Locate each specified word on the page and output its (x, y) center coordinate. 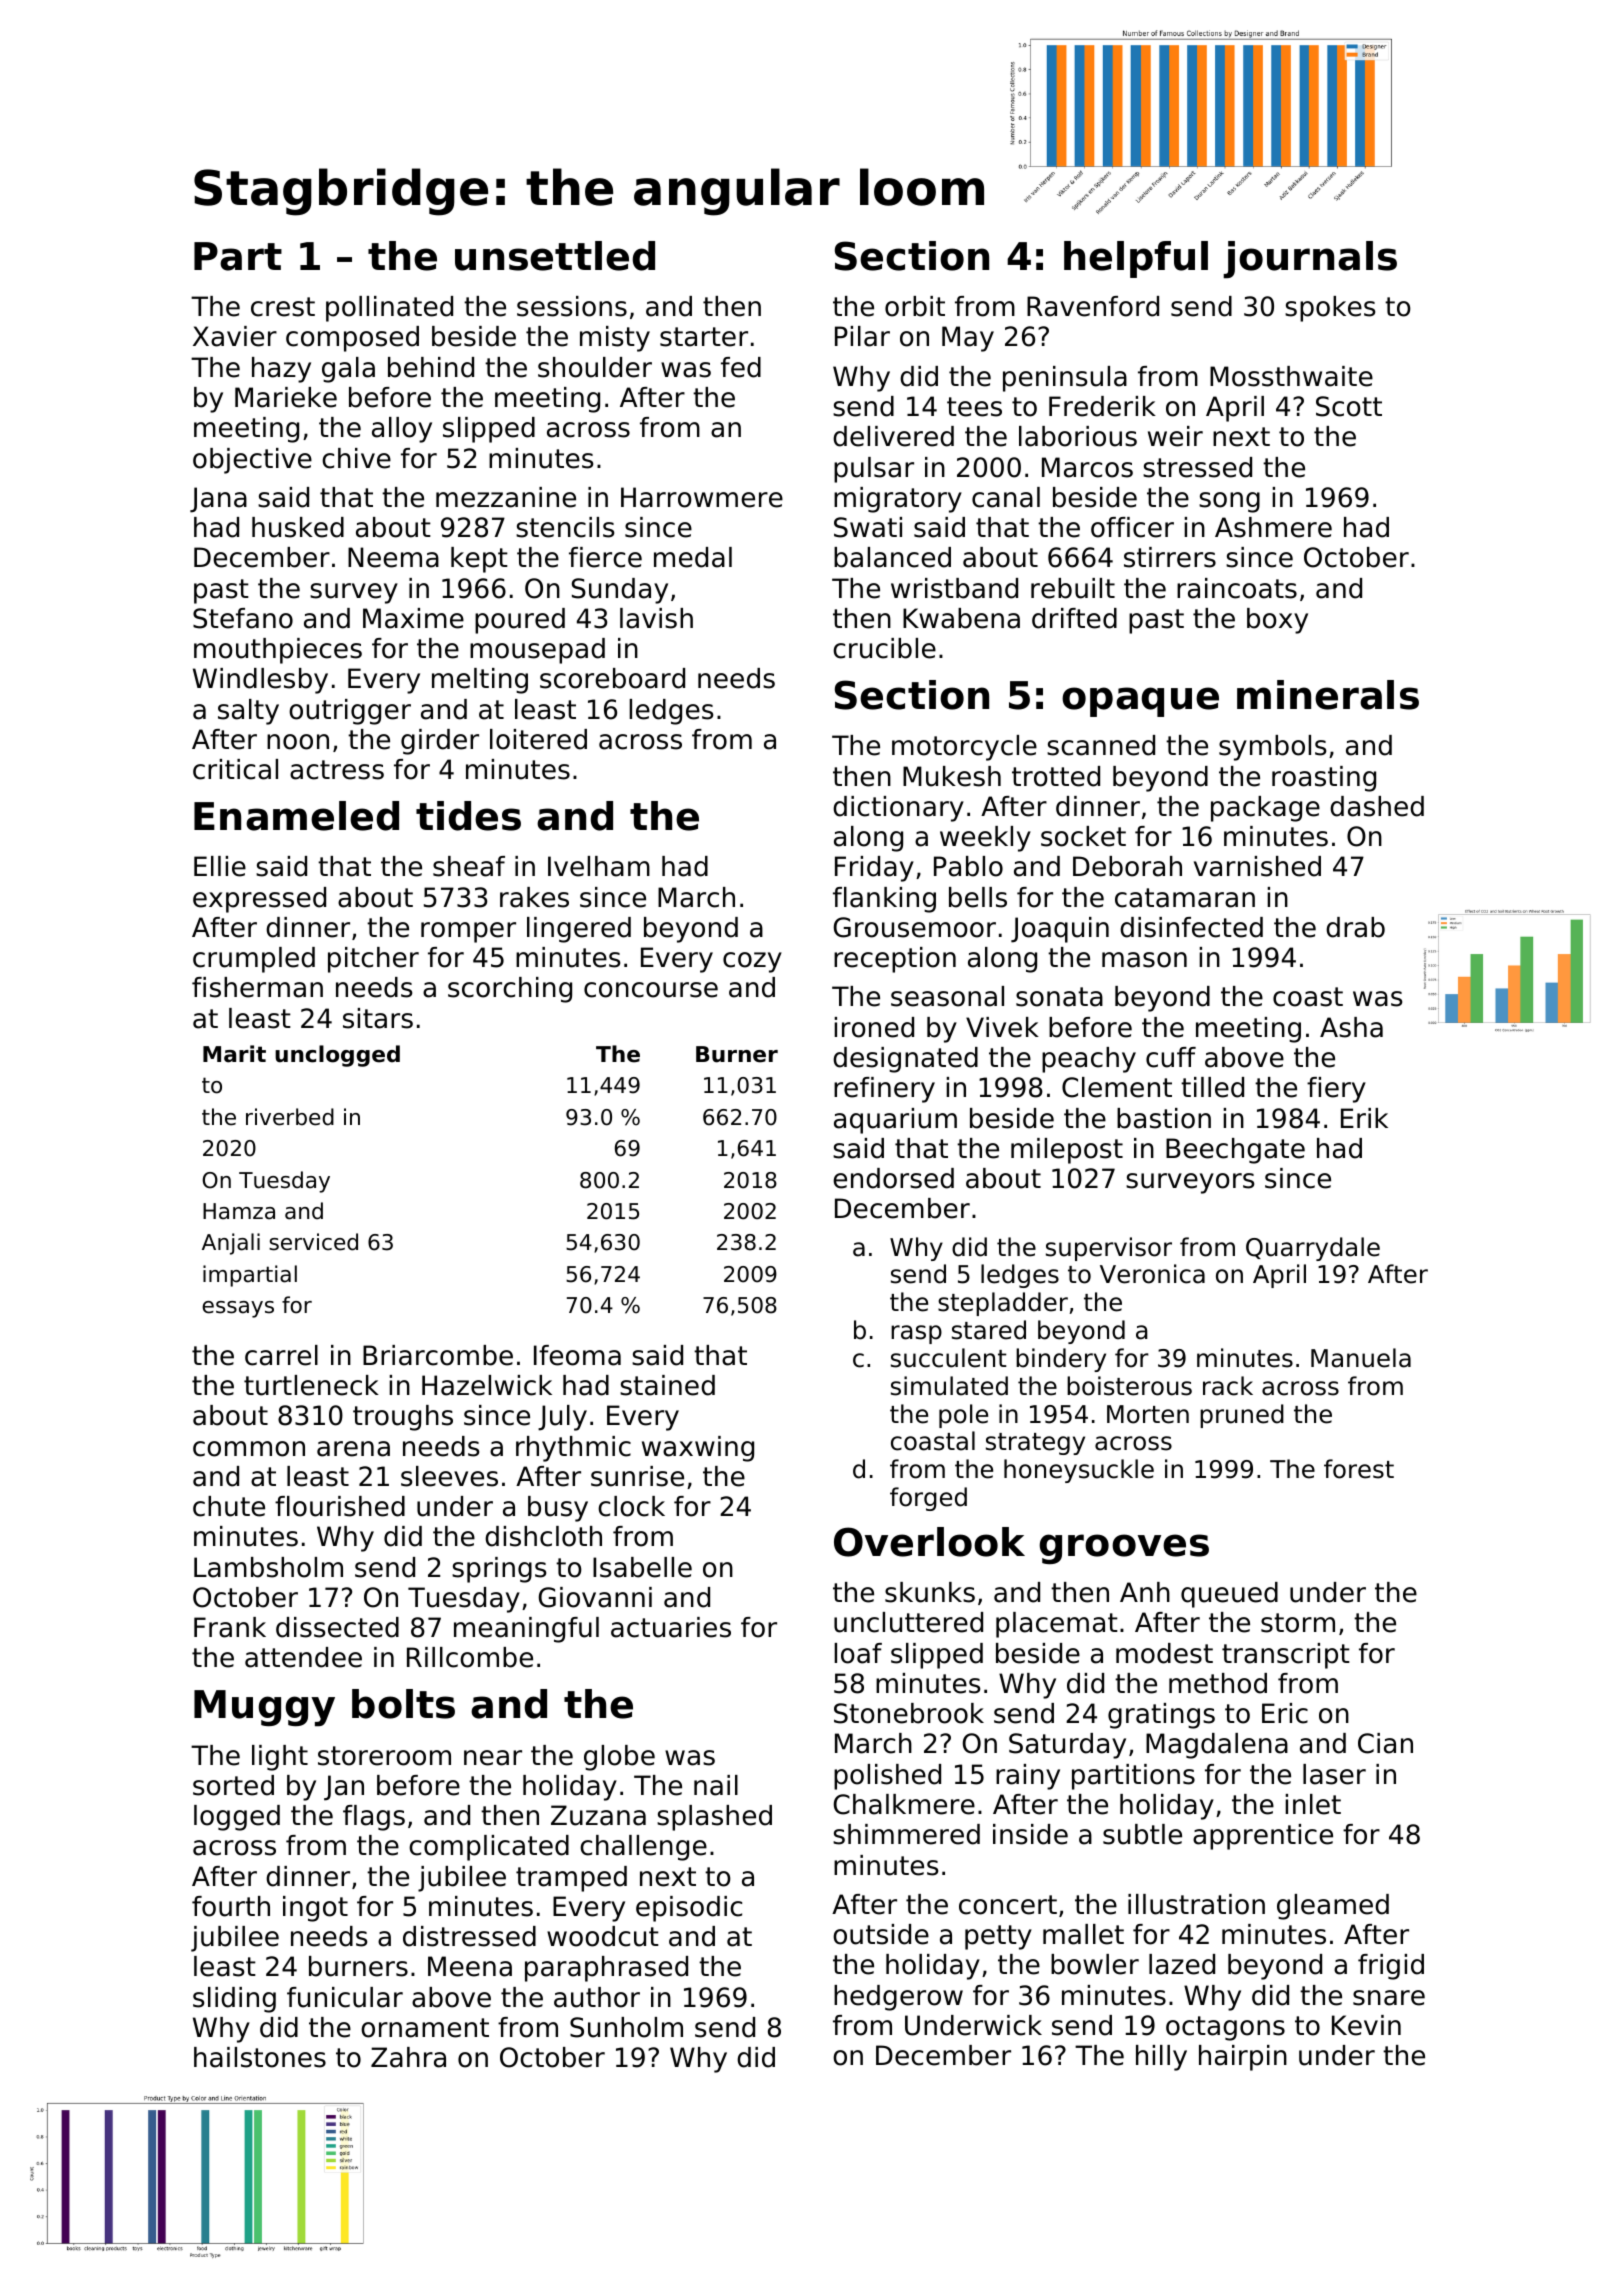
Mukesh (952, 776)
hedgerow (898, 1998)
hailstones (260, 2057)
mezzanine (506, 497)
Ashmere (1273, 527)
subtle (1142, 1834)
